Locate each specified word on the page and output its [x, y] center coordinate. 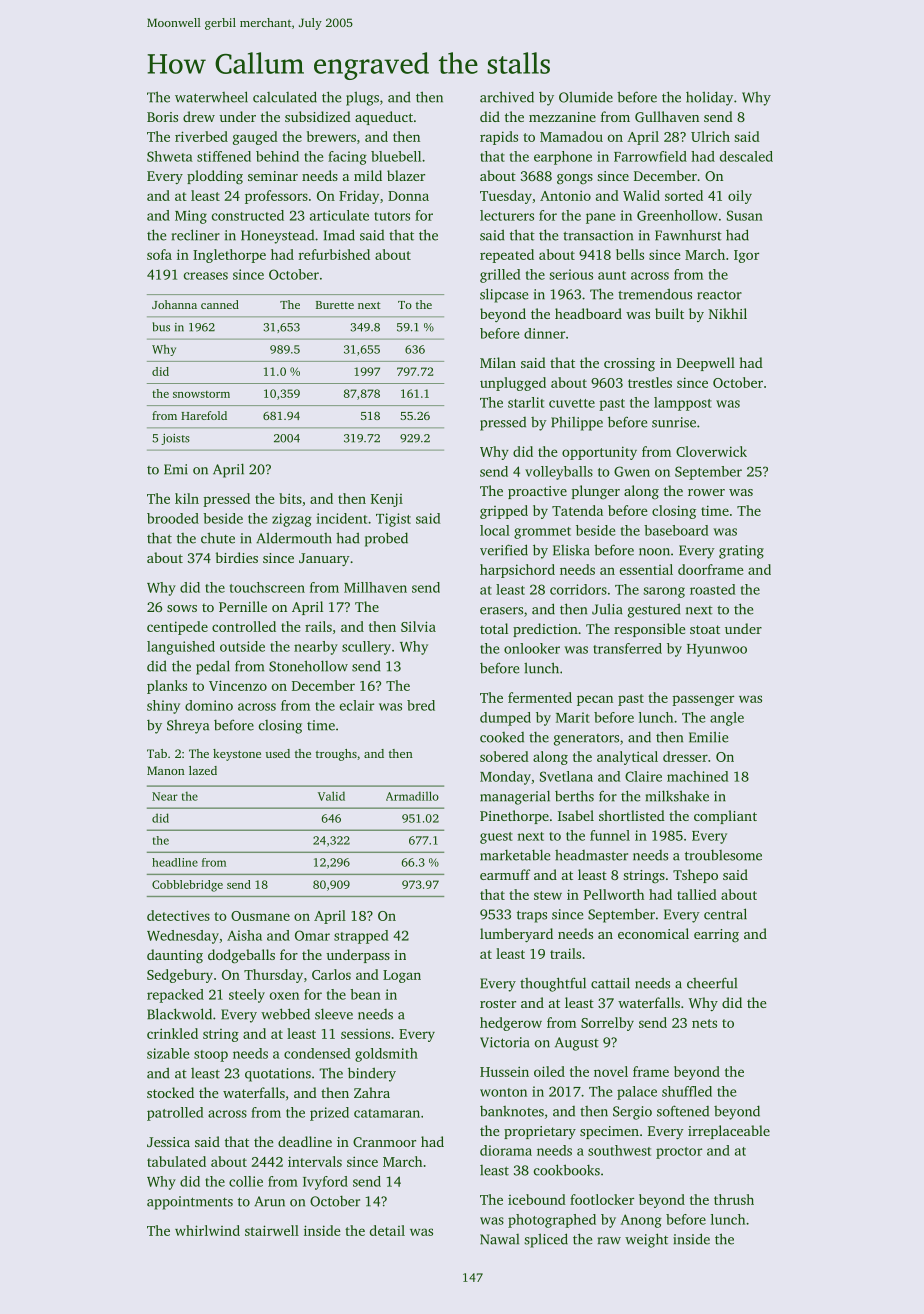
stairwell [272, 1230]
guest [496, 838]
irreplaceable [729, 1132]
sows [182, 608]
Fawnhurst [688, 235]
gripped [504, 512]
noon [654, 552]
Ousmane [260, 916]
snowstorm [201, 394]
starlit [526, 402]
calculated [285, 97]
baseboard [676, 530]
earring [716, 935]
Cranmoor [384, 1142]
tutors [392, 216]
